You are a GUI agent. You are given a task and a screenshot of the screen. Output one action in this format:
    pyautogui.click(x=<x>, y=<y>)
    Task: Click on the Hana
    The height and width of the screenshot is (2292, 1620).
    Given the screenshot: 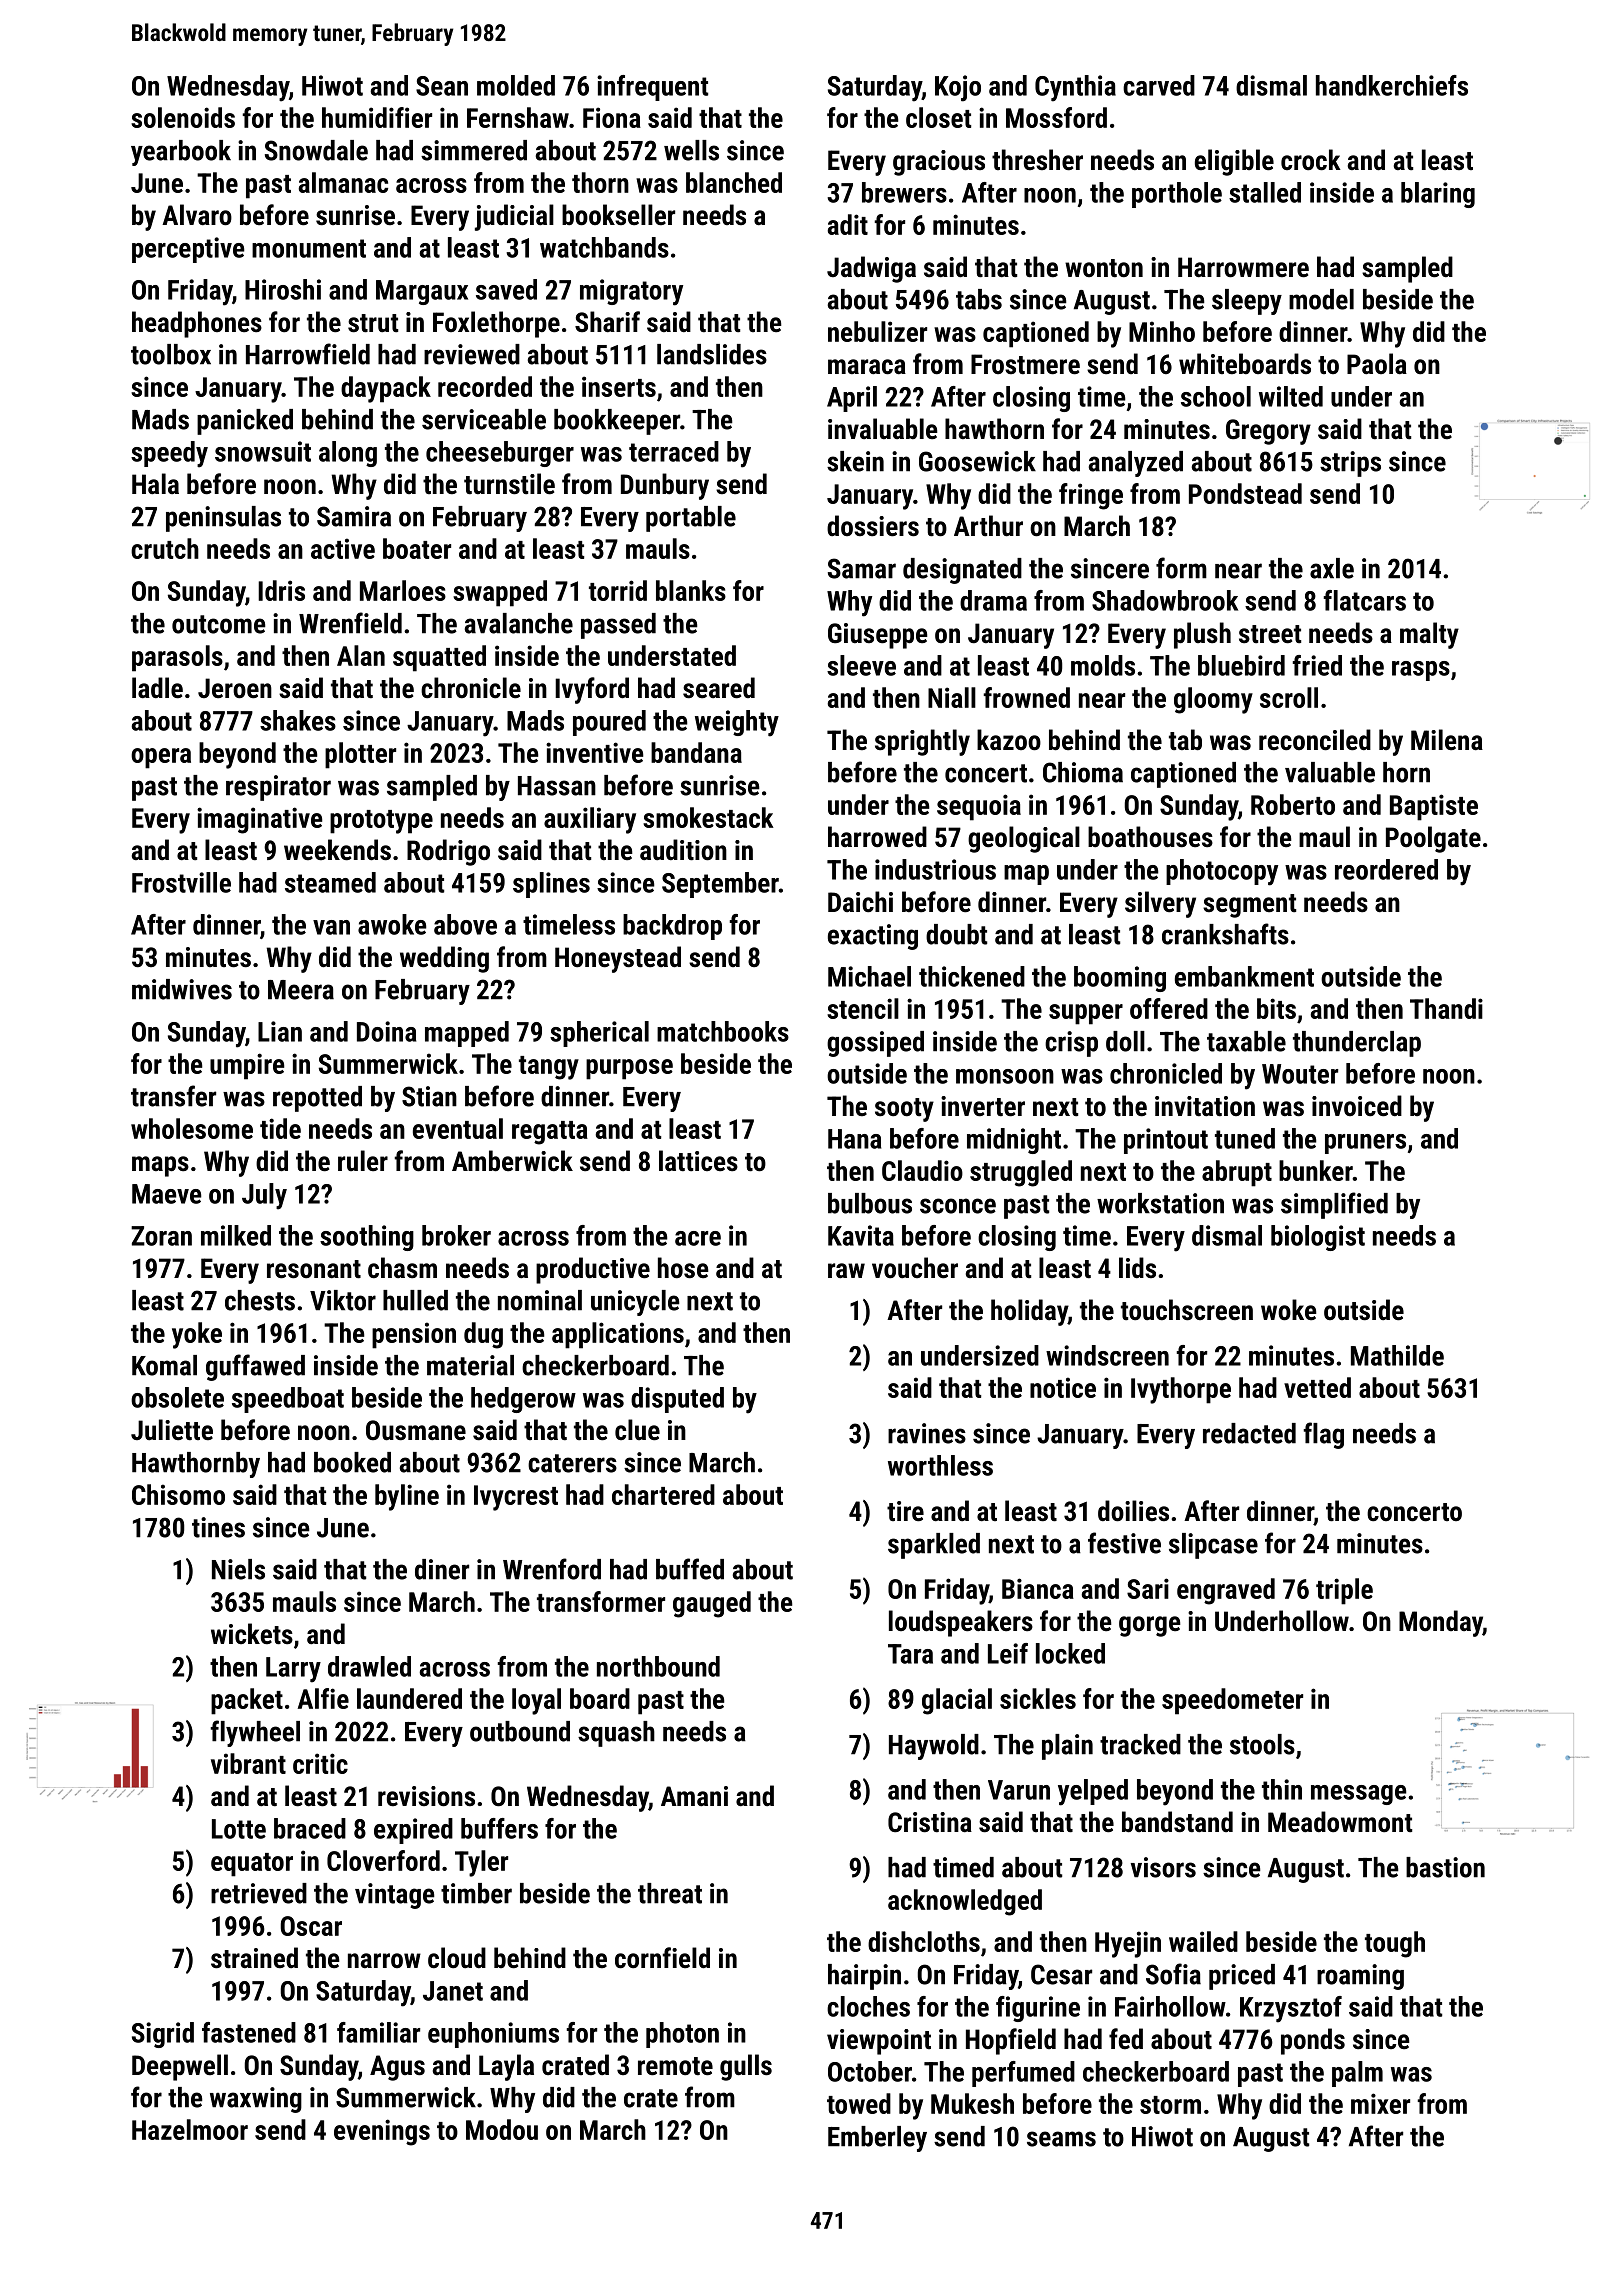 What is the action you would take?
    pyautogui.click(x=854, y=1139)
